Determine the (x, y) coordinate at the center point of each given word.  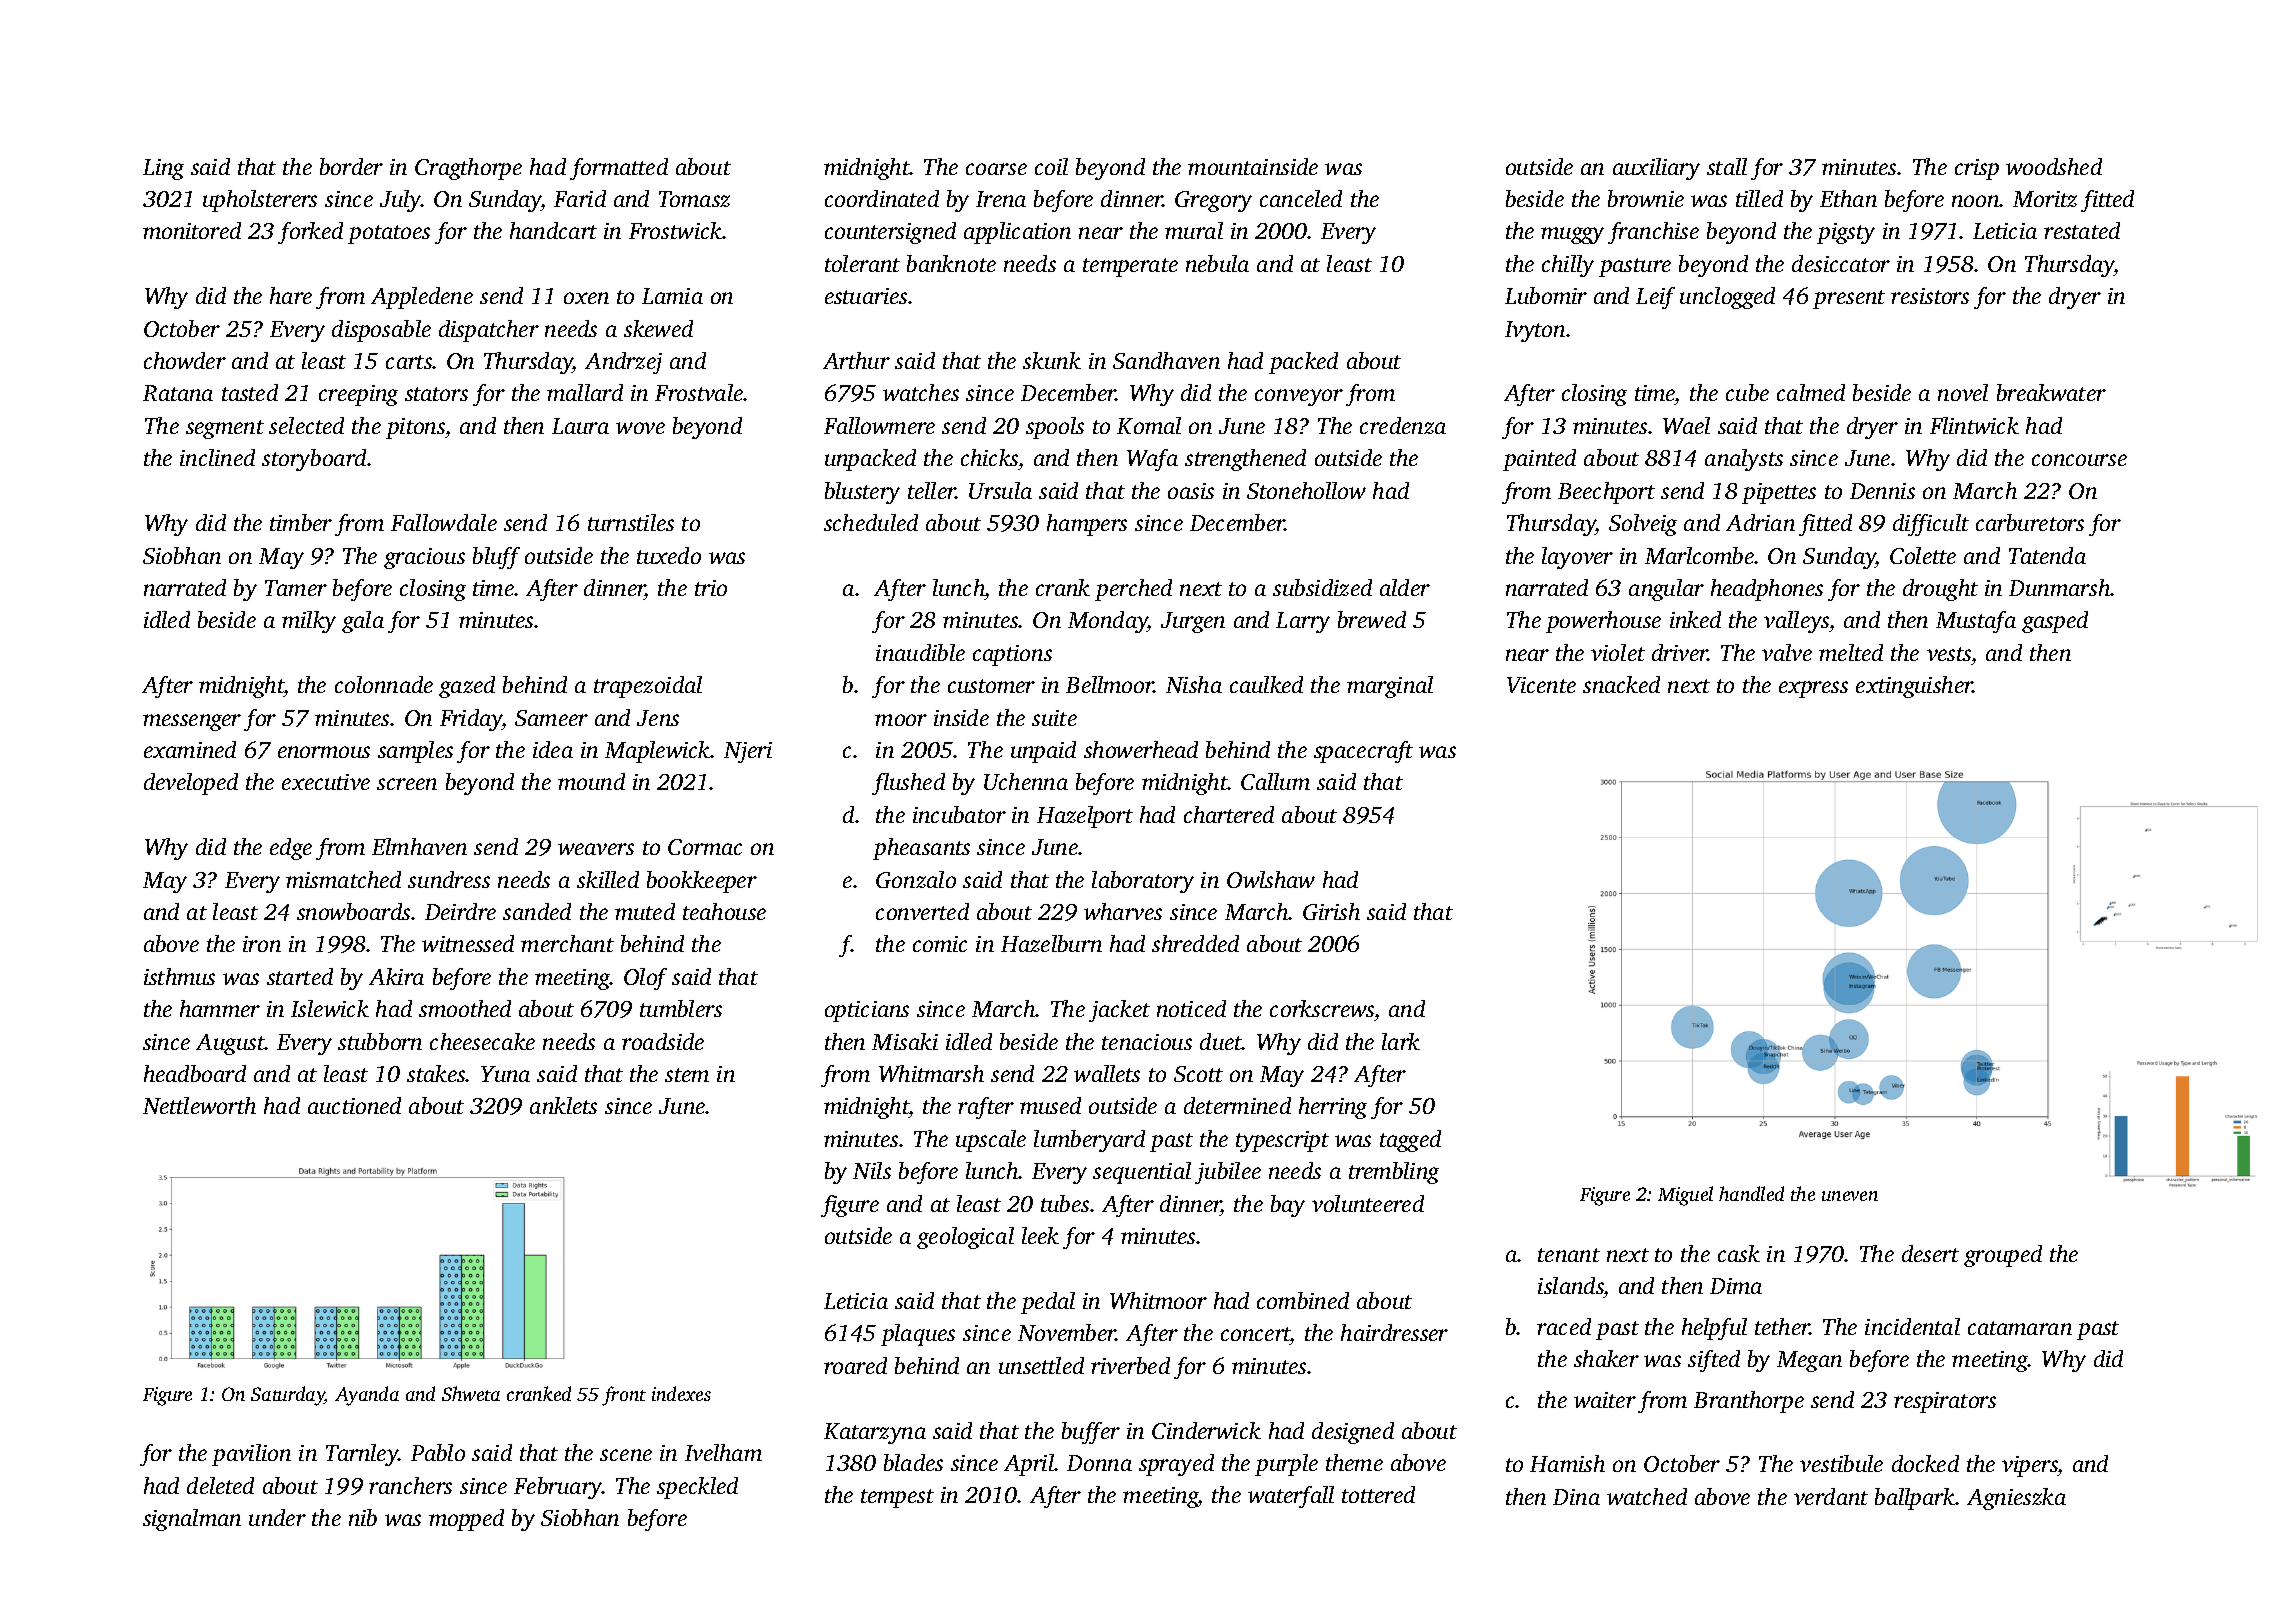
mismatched (343, 879)
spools (1055, 428)
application (1017, 233)
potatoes (389, 234)
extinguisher (1914, 687)
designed (1353, 1433)
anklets (563, 1105)
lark (1401, 1041)
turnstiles (631, 522)
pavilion (251, 1455)
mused (1050, 1105)
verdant (1831, 1496)
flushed (908, 784)
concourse (2079, 460)
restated (2082, 230)
